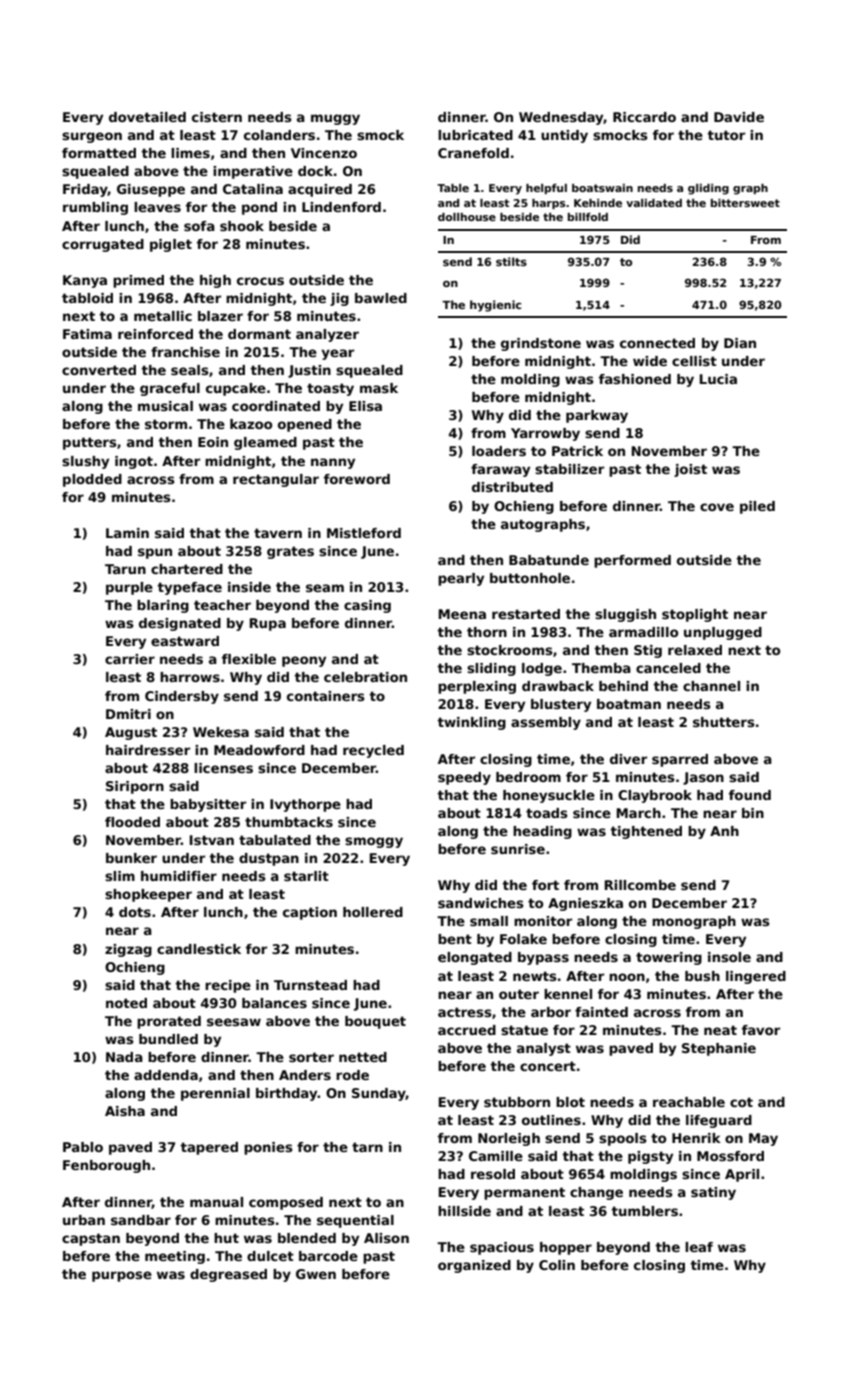 This screenshot has width=849, height=1400. What do you see at coordinates (99, 153) in the screenshot?
I see `formatted` at bounding box center [99, 153].
